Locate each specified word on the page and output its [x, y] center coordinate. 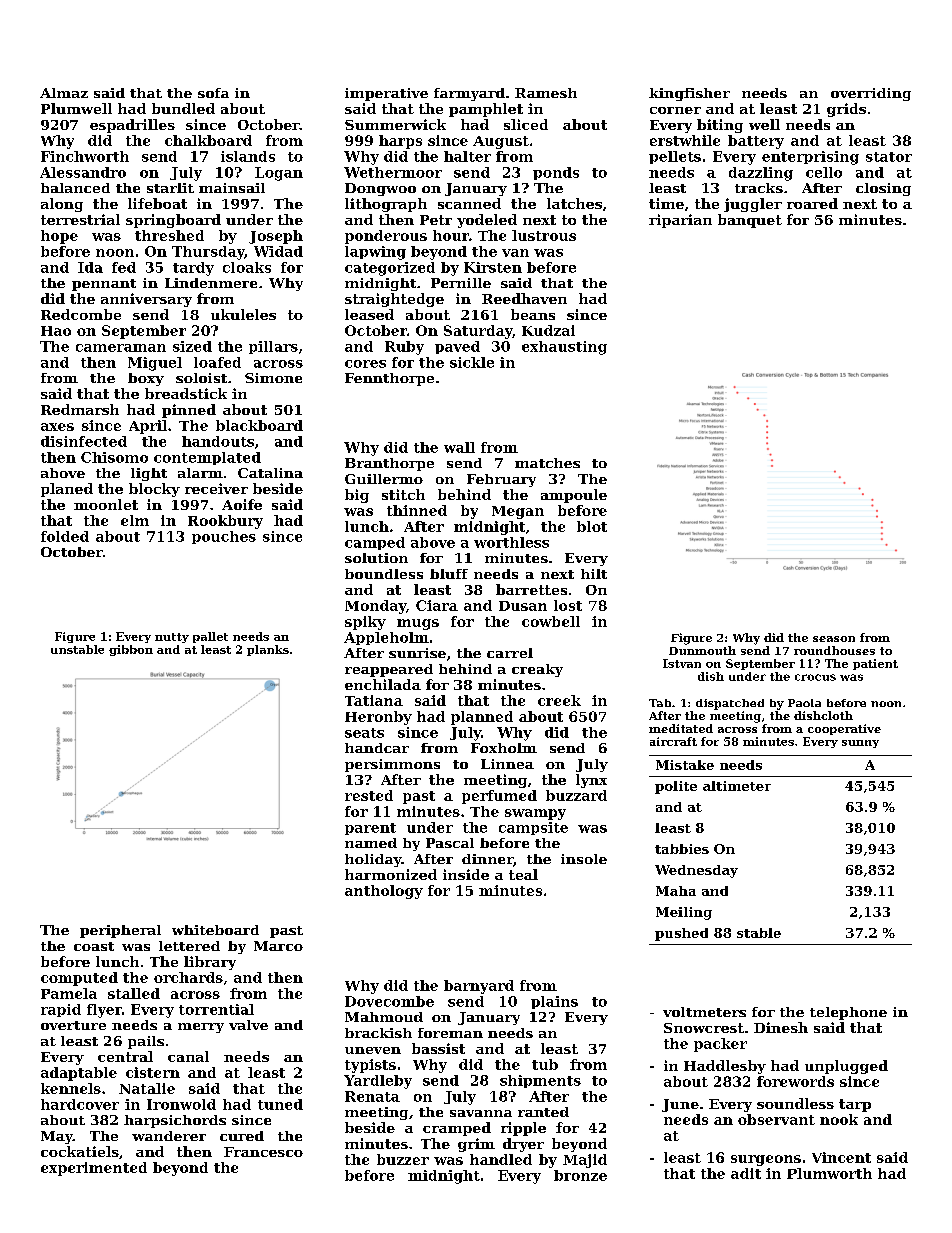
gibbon [131, 650]
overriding [871, 94]
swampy [535, 814]
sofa [213, 93]
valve [248, 1025]
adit [746, 1173]
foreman [450, 1033]
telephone [848, 1013]
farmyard [469, 94]
